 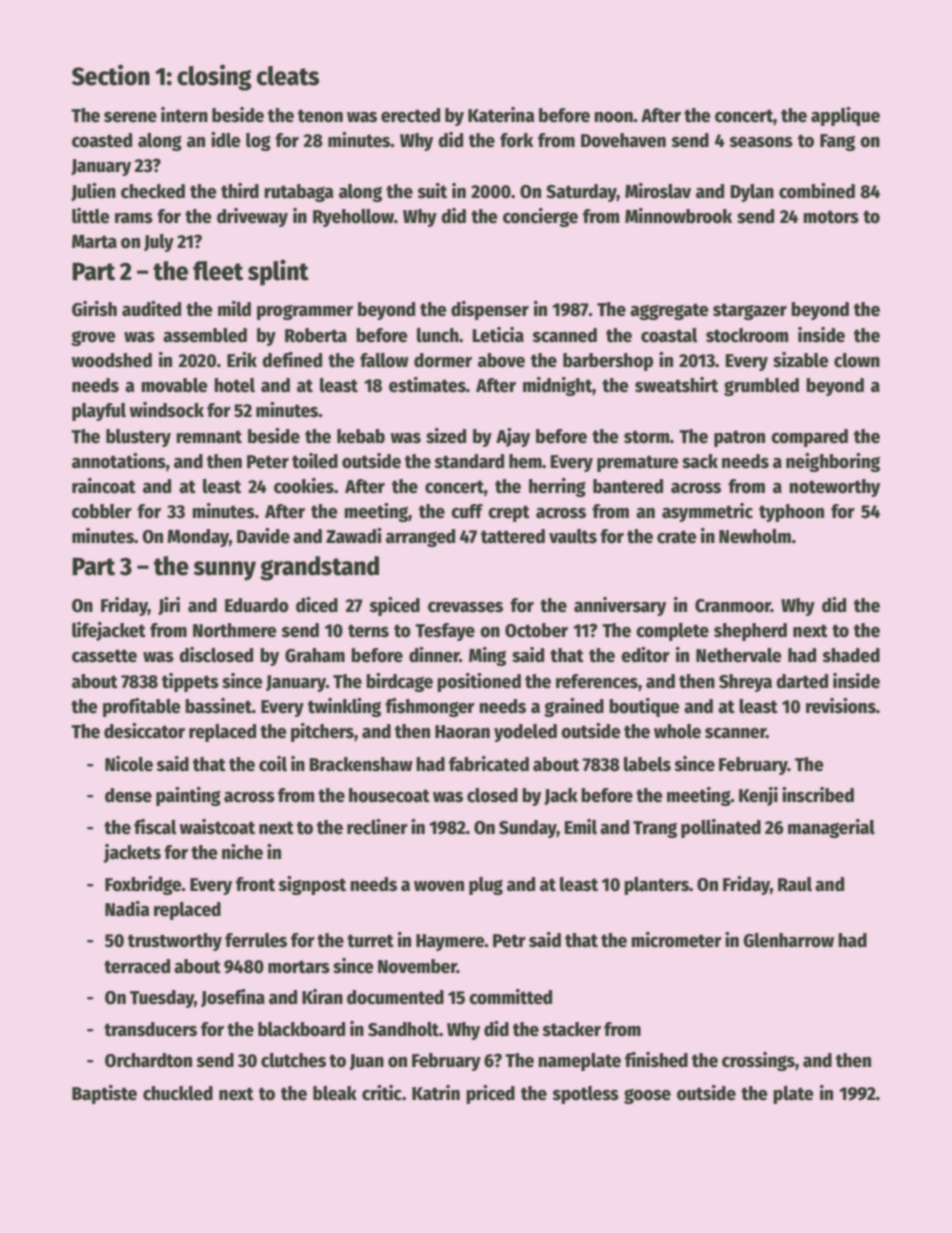 I want to click on cleats, so click(x=288, y=76).
